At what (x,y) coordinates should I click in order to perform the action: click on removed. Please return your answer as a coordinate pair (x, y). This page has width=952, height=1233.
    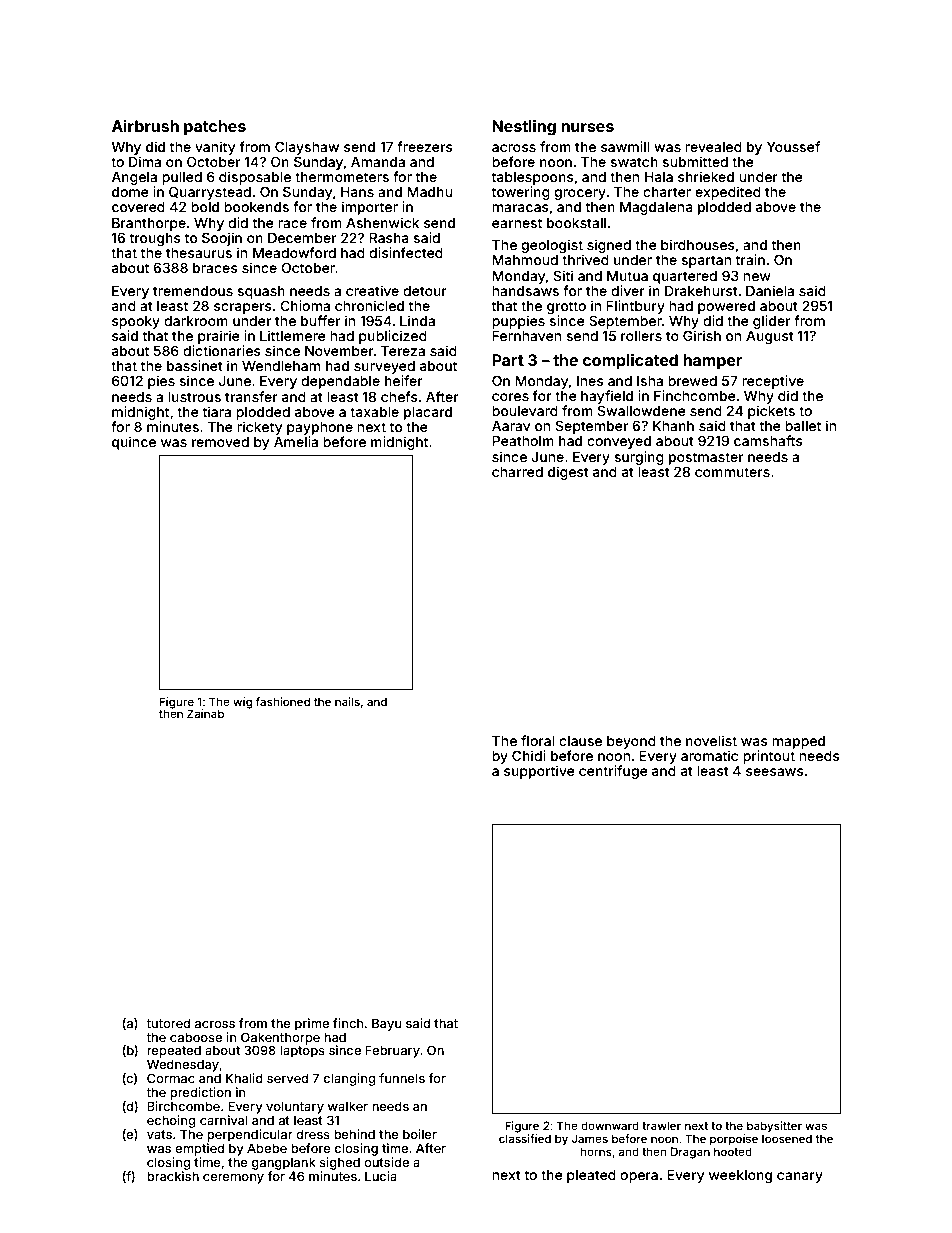
    Looking at the image, I should click on (220, 442).
